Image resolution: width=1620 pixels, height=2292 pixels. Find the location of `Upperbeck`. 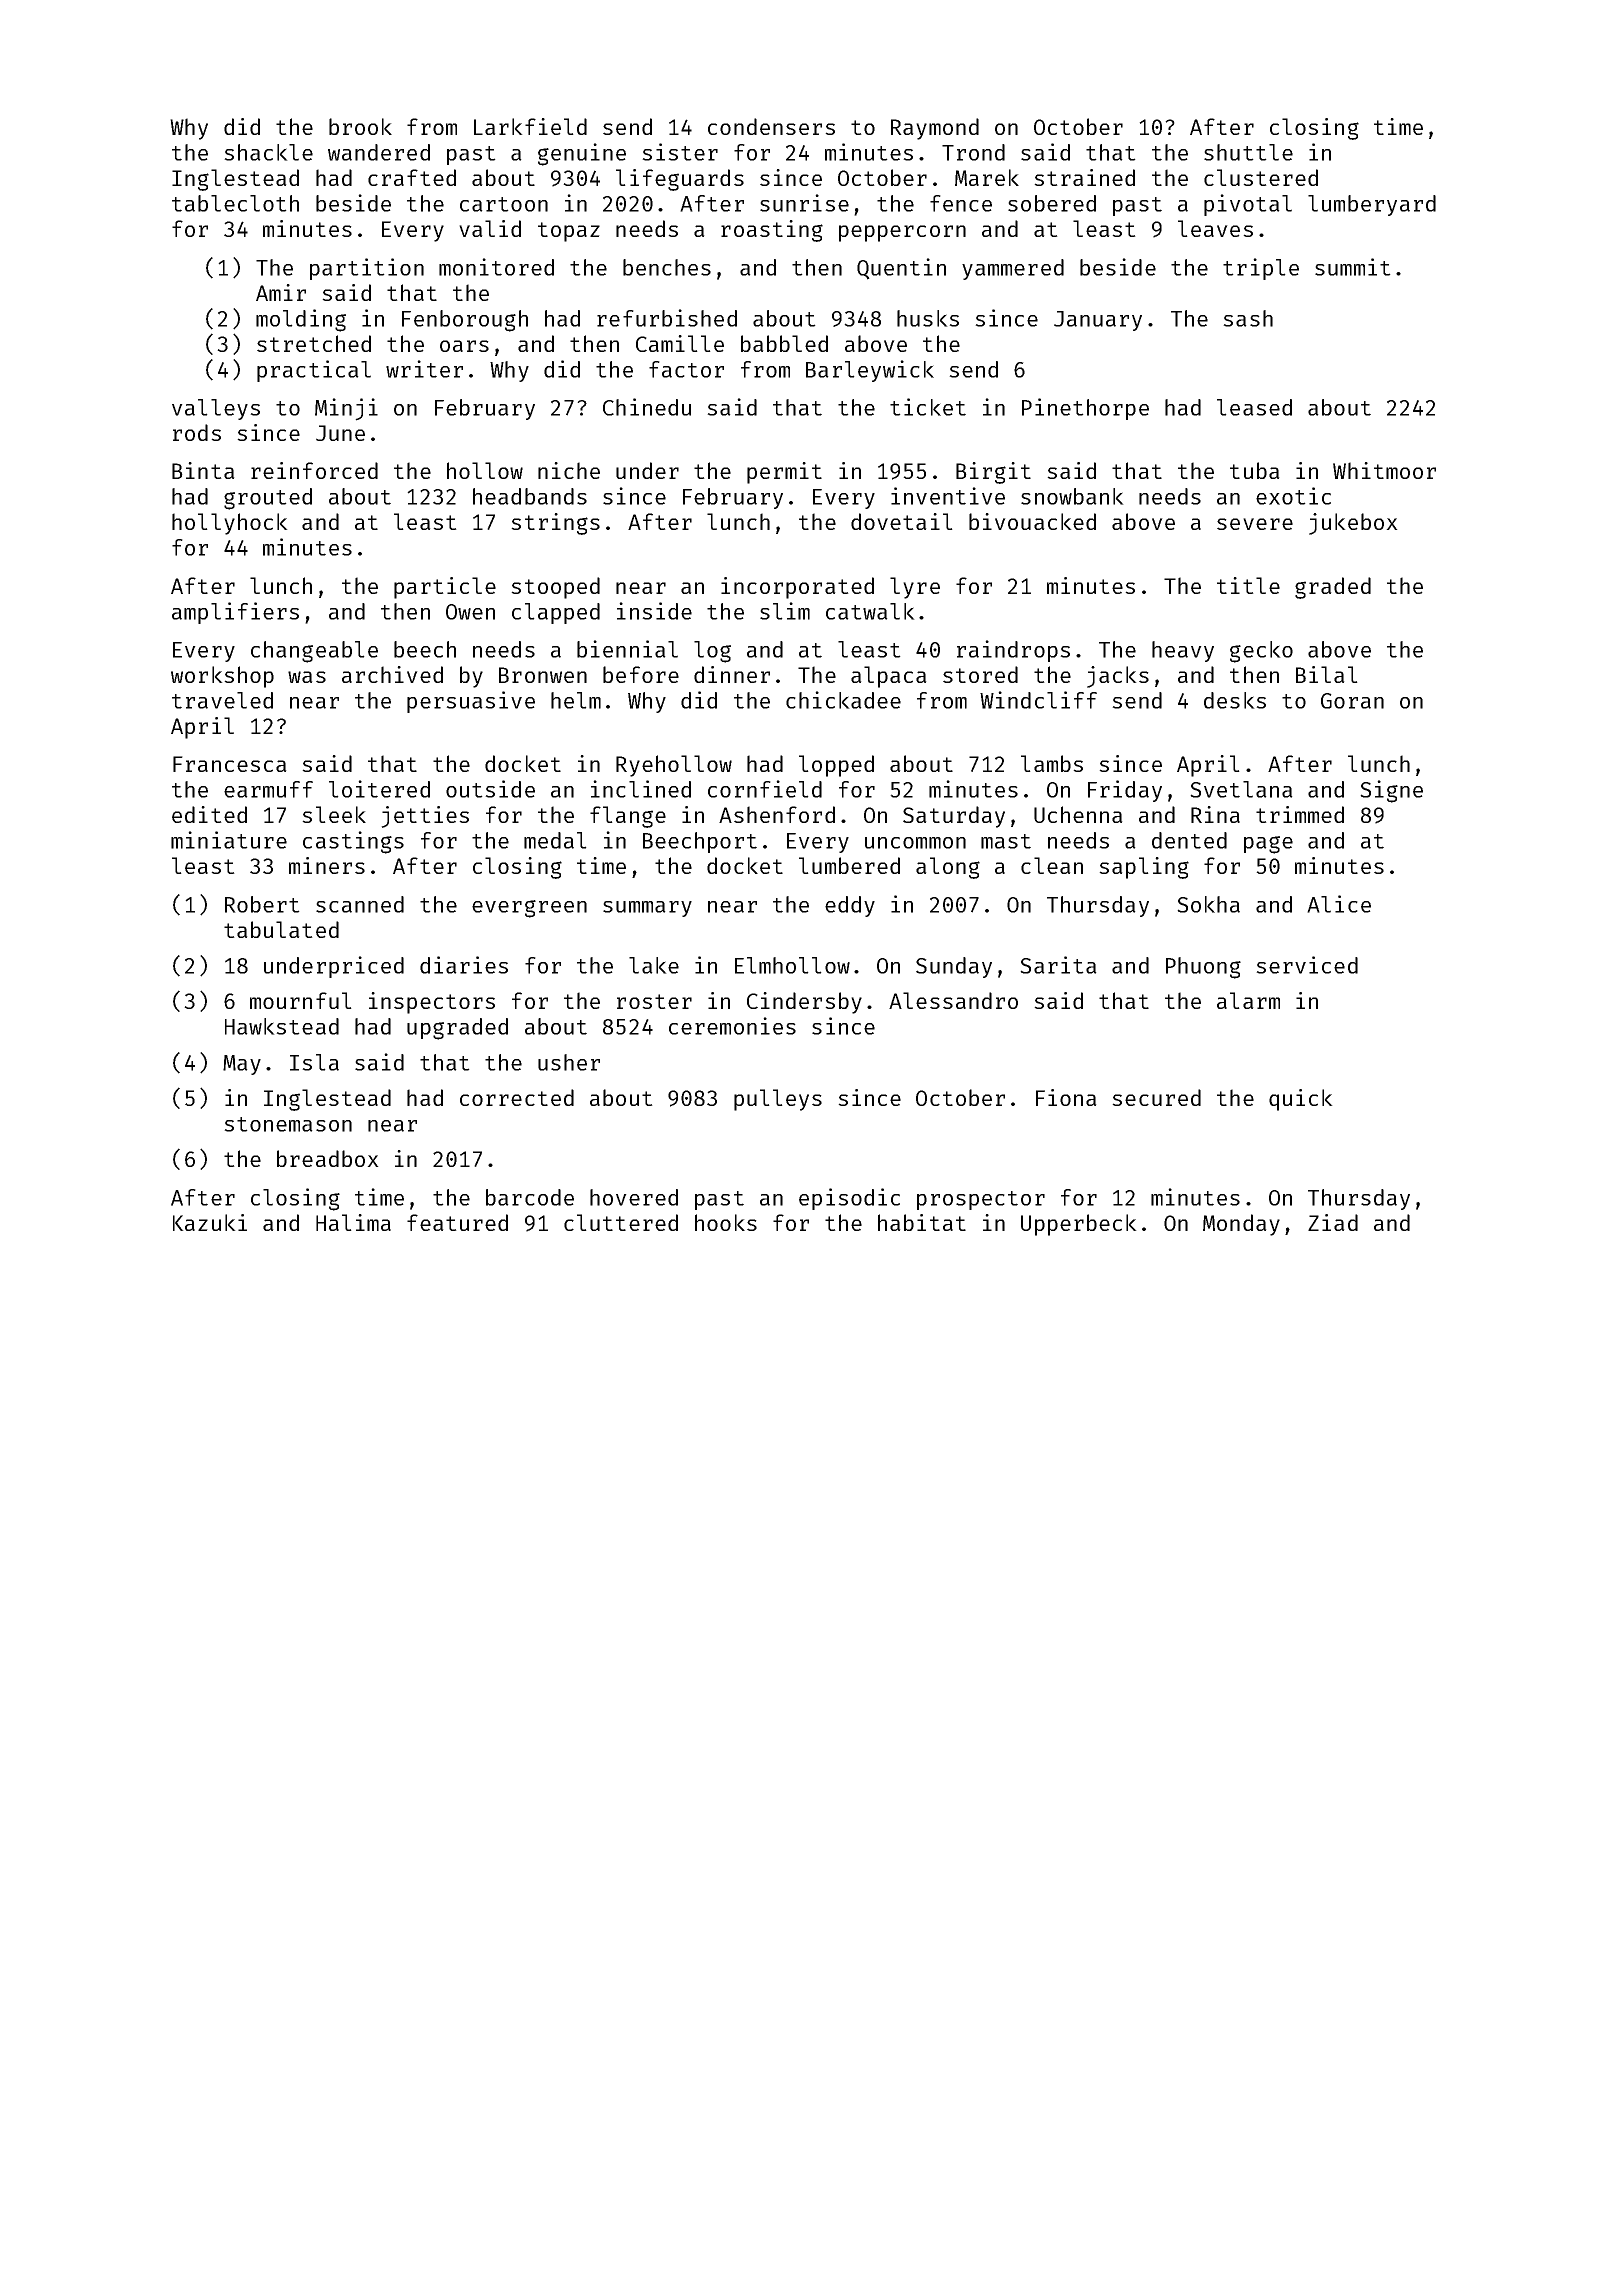

Upperbeck is located at coordinates (1079, 1225).
